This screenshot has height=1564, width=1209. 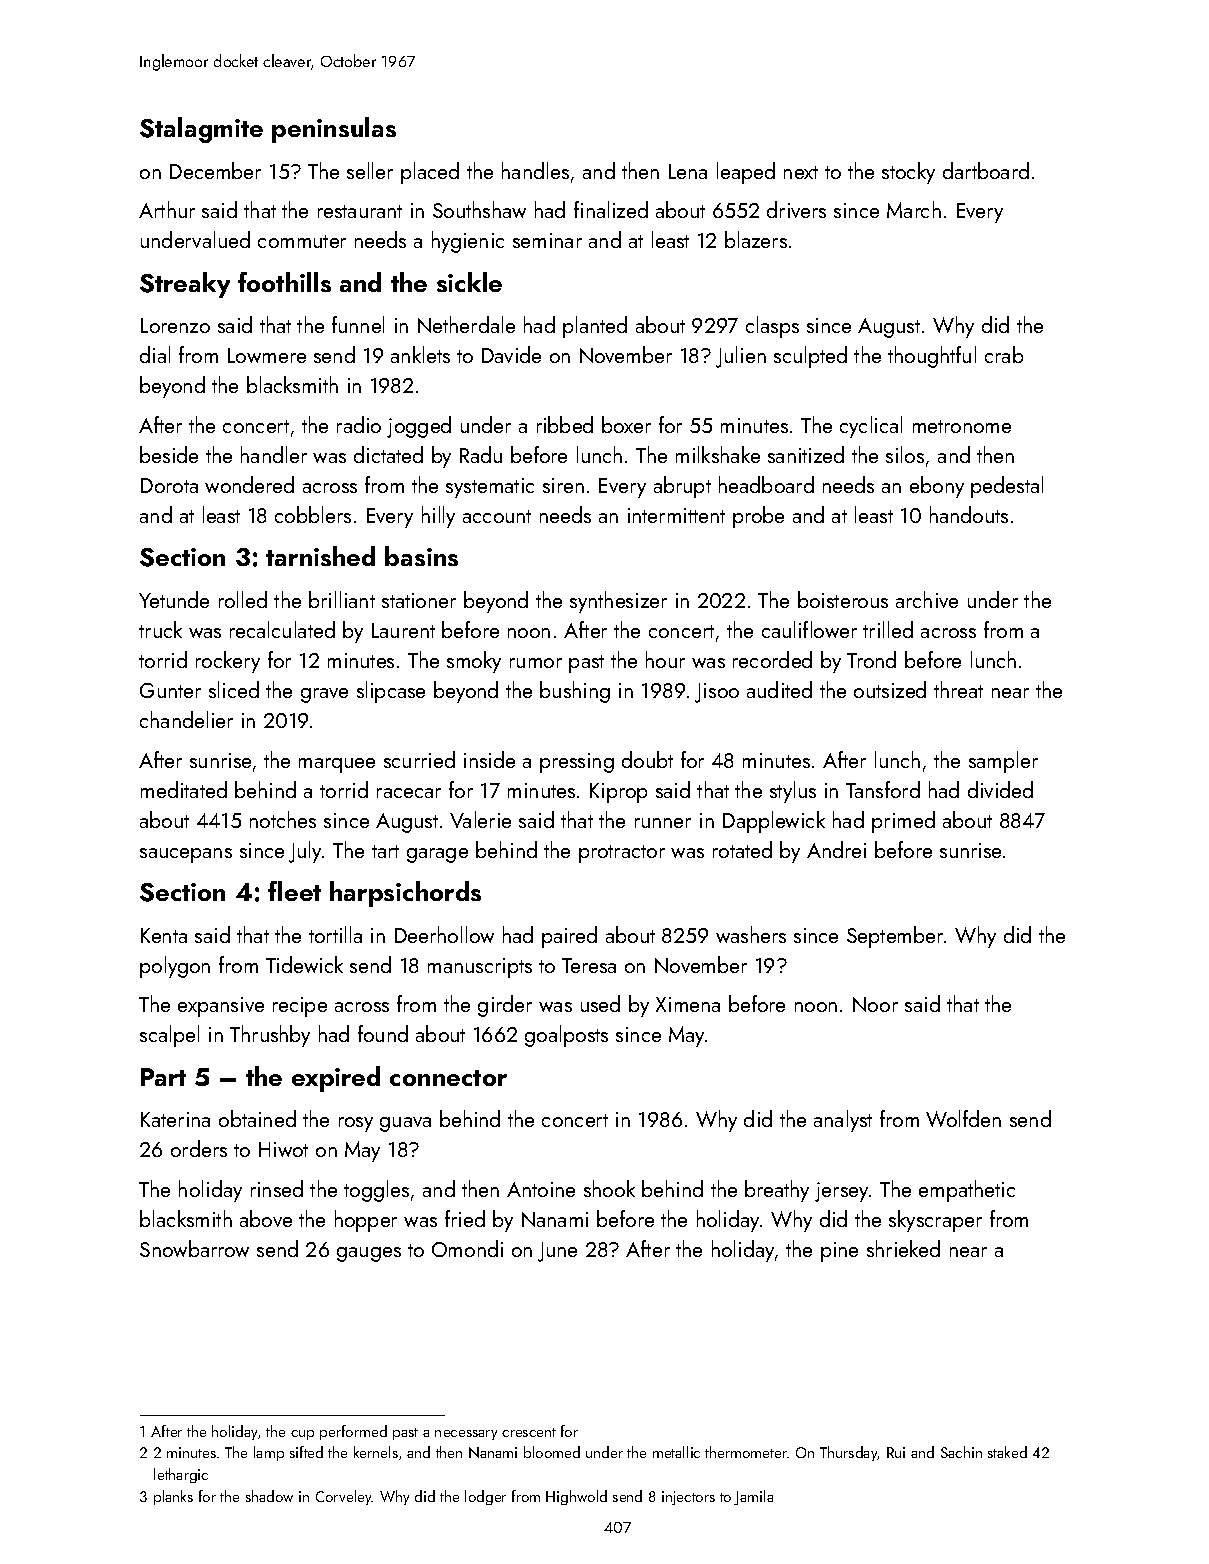 What do you see at coordinates (334, 130) in the screenshot?
I see `peninsulas` at bounding box center [334, 130].
